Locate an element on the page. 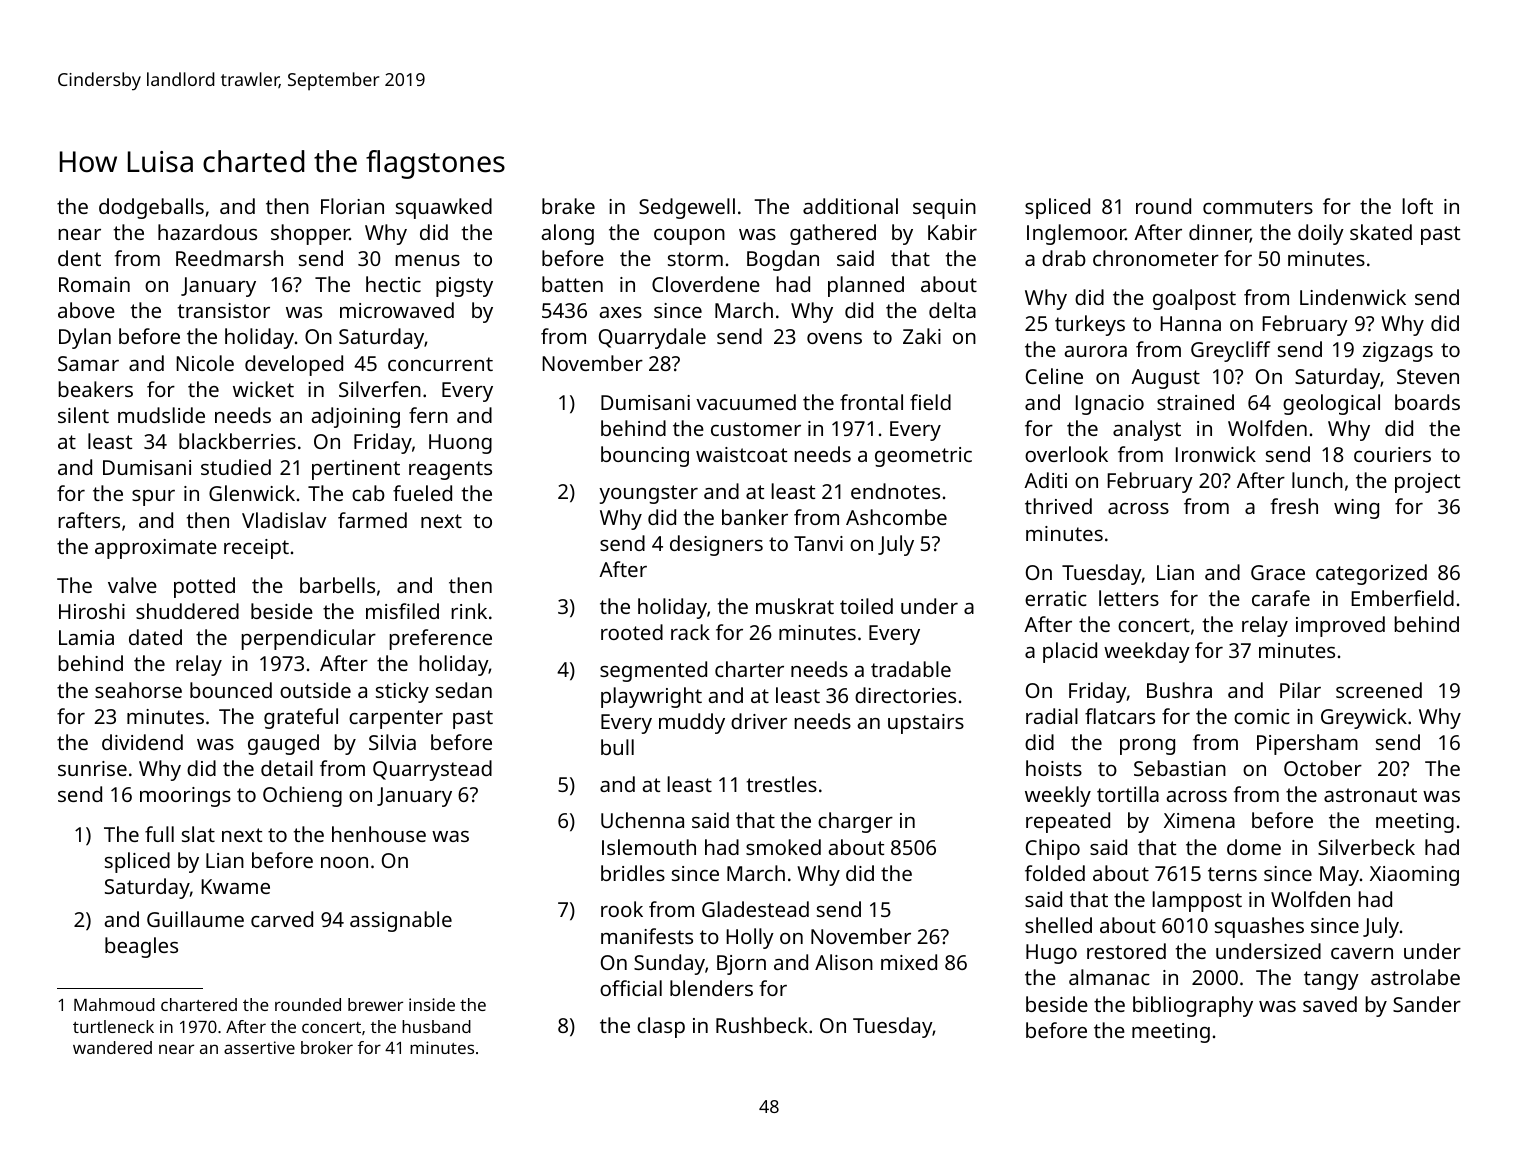 Image resolution: width=1518 pixels, height=1173 pixels. drab is located at coordinates (1064, 258).
